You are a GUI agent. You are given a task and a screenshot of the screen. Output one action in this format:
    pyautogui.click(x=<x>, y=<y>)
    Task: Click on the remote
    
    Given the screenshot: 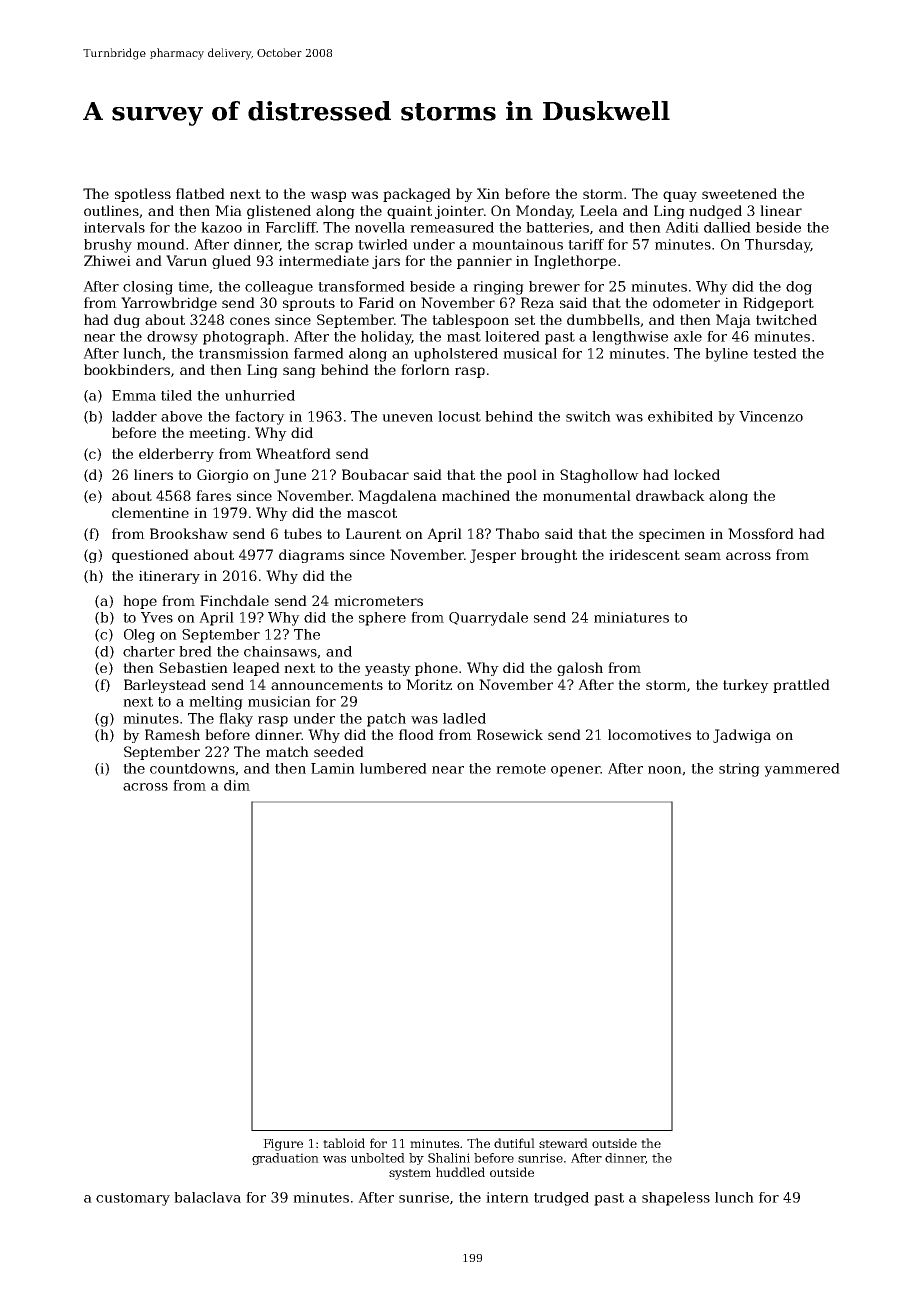 What is the action you would take?
    pyautogui.click(x=521, y=769)
